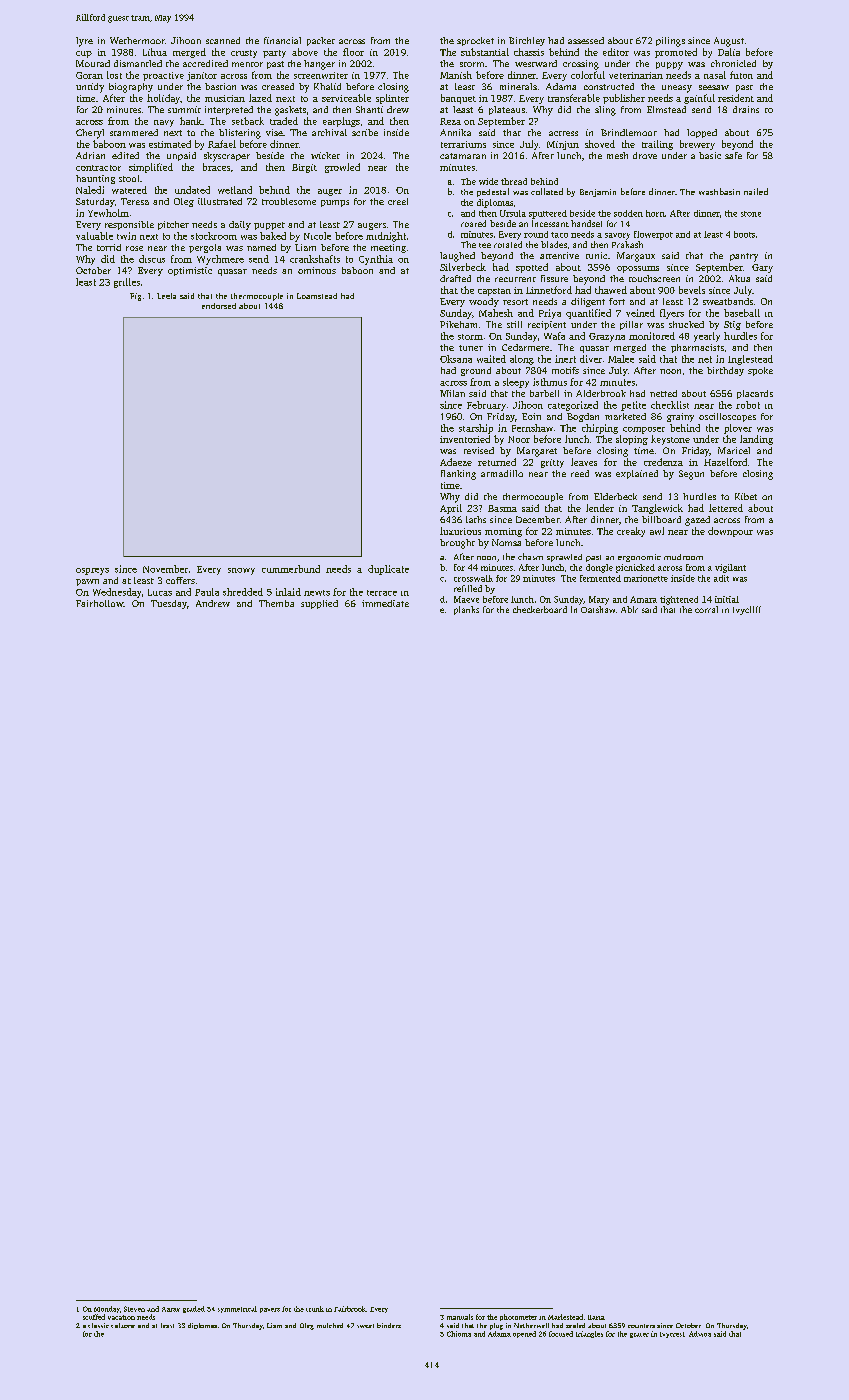  Describe the element at coordinates (137, 40) in the screenshot. I see `Wethermoor` at that location.
